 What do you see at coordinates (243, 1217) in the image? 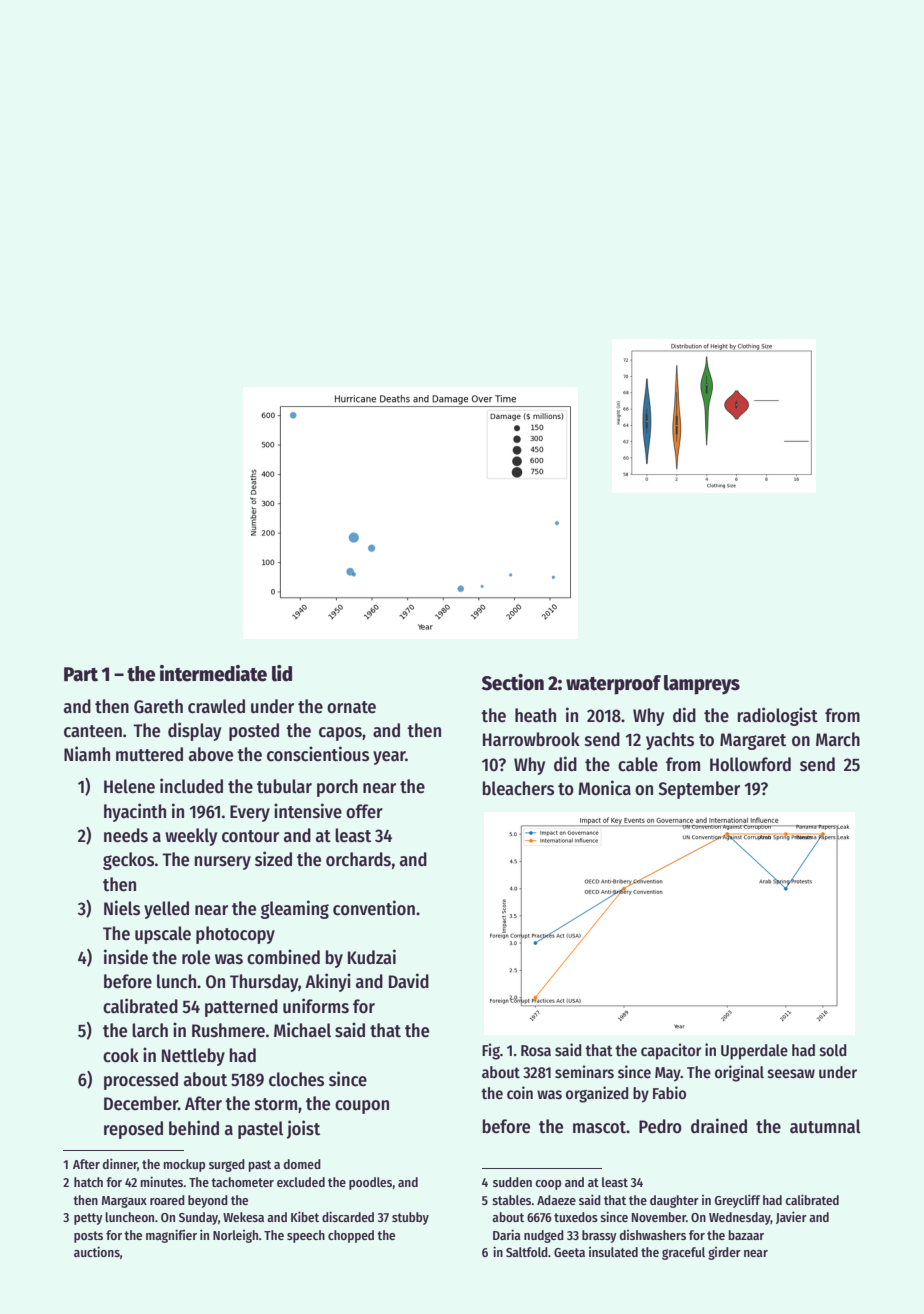
I see `Wekesa` at bounding box center [243, 1217].
